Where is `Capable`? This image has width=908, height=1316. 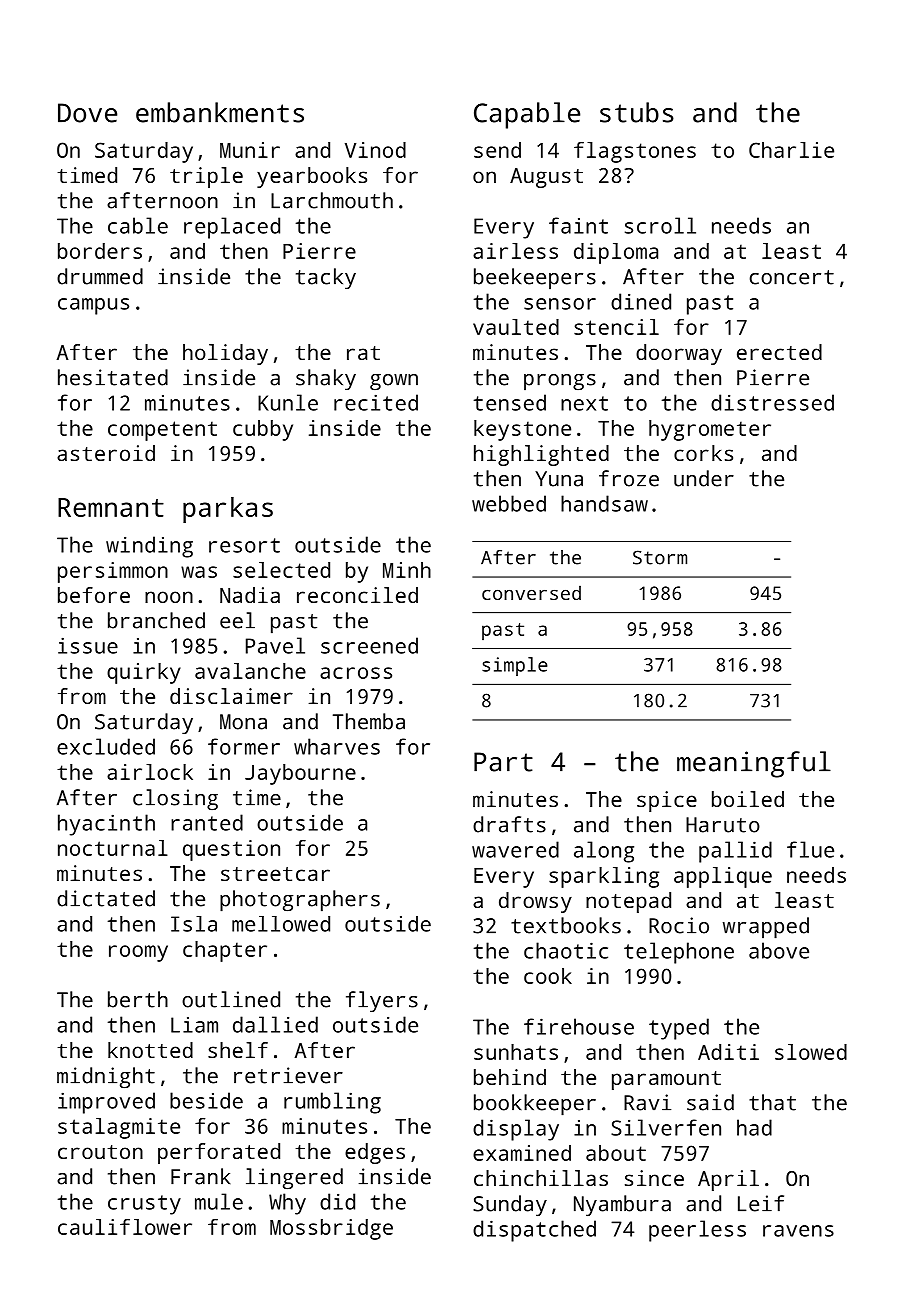
Capable is located at coordinates (527, 115).
